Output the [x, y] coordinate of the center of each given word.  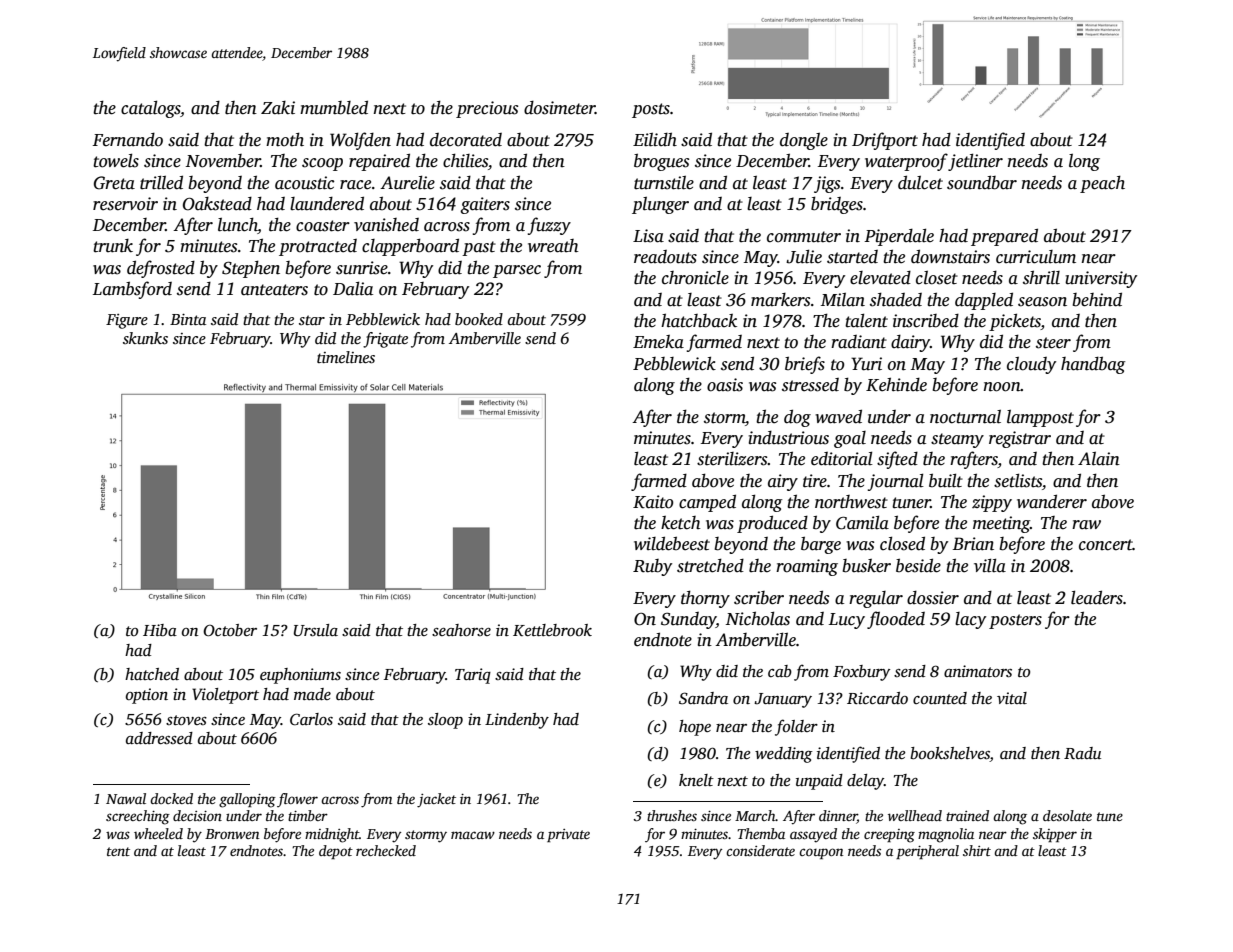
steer [1053, 343]
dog [797, 418]
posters [1015, 621]
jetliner [975, 162]
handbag [1093, 365]
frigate [385, 340]
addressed [159, 738]
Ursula [316, 630]
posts [651, 110]
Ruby [652, 567]
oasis [725, 385]
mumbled [334, 107]
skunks [145, 338]
